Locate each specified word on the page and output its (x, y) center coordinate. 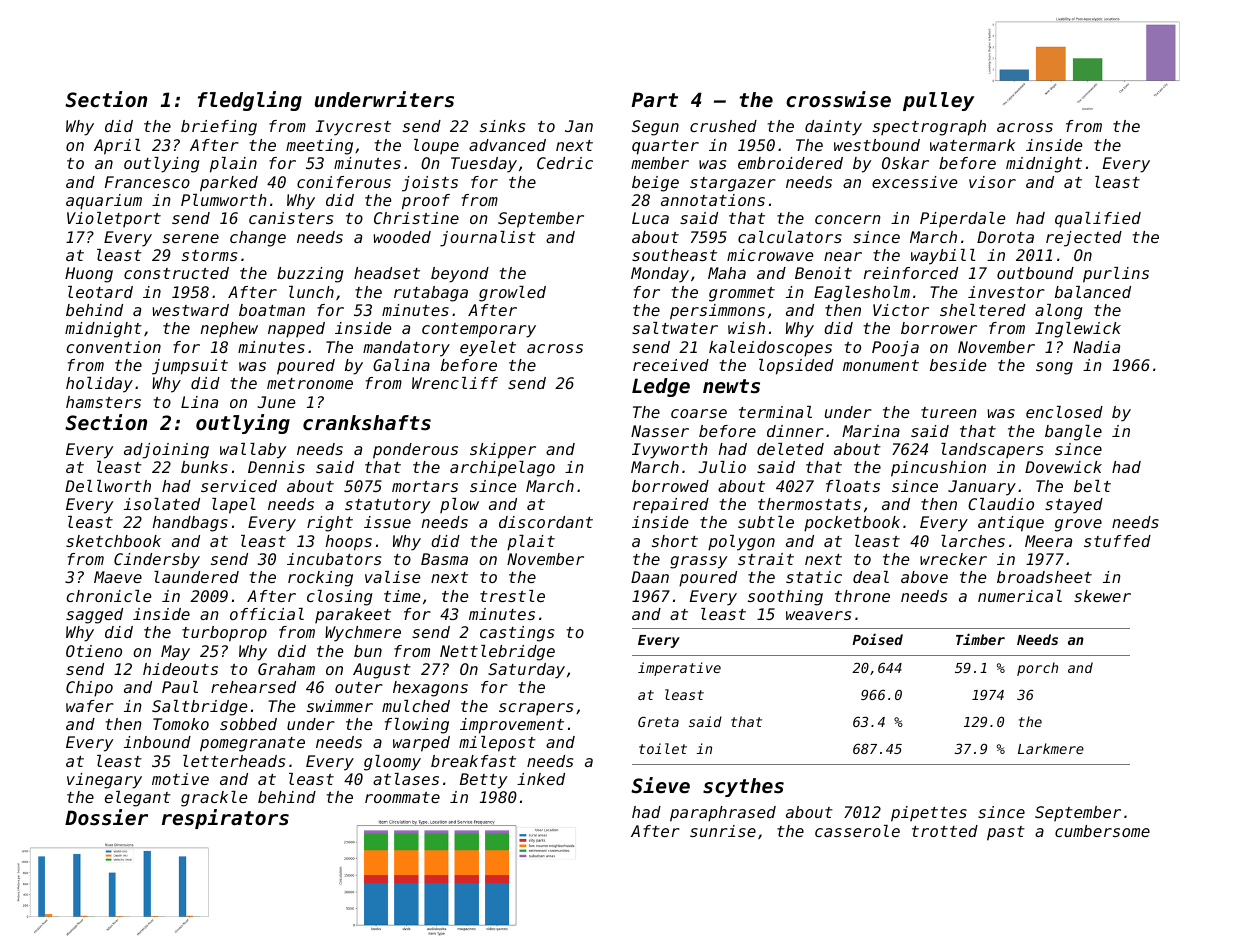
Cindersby (157, 561)
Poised (877, 639)
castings (517, 634)
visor (992, 182)
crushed (723, 126)
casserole (857, 831)
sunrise (723, 831)
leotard (100, 292)
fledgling (250, 101)
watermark (972, 145)
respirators (225, 819)
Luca (650, 218)
